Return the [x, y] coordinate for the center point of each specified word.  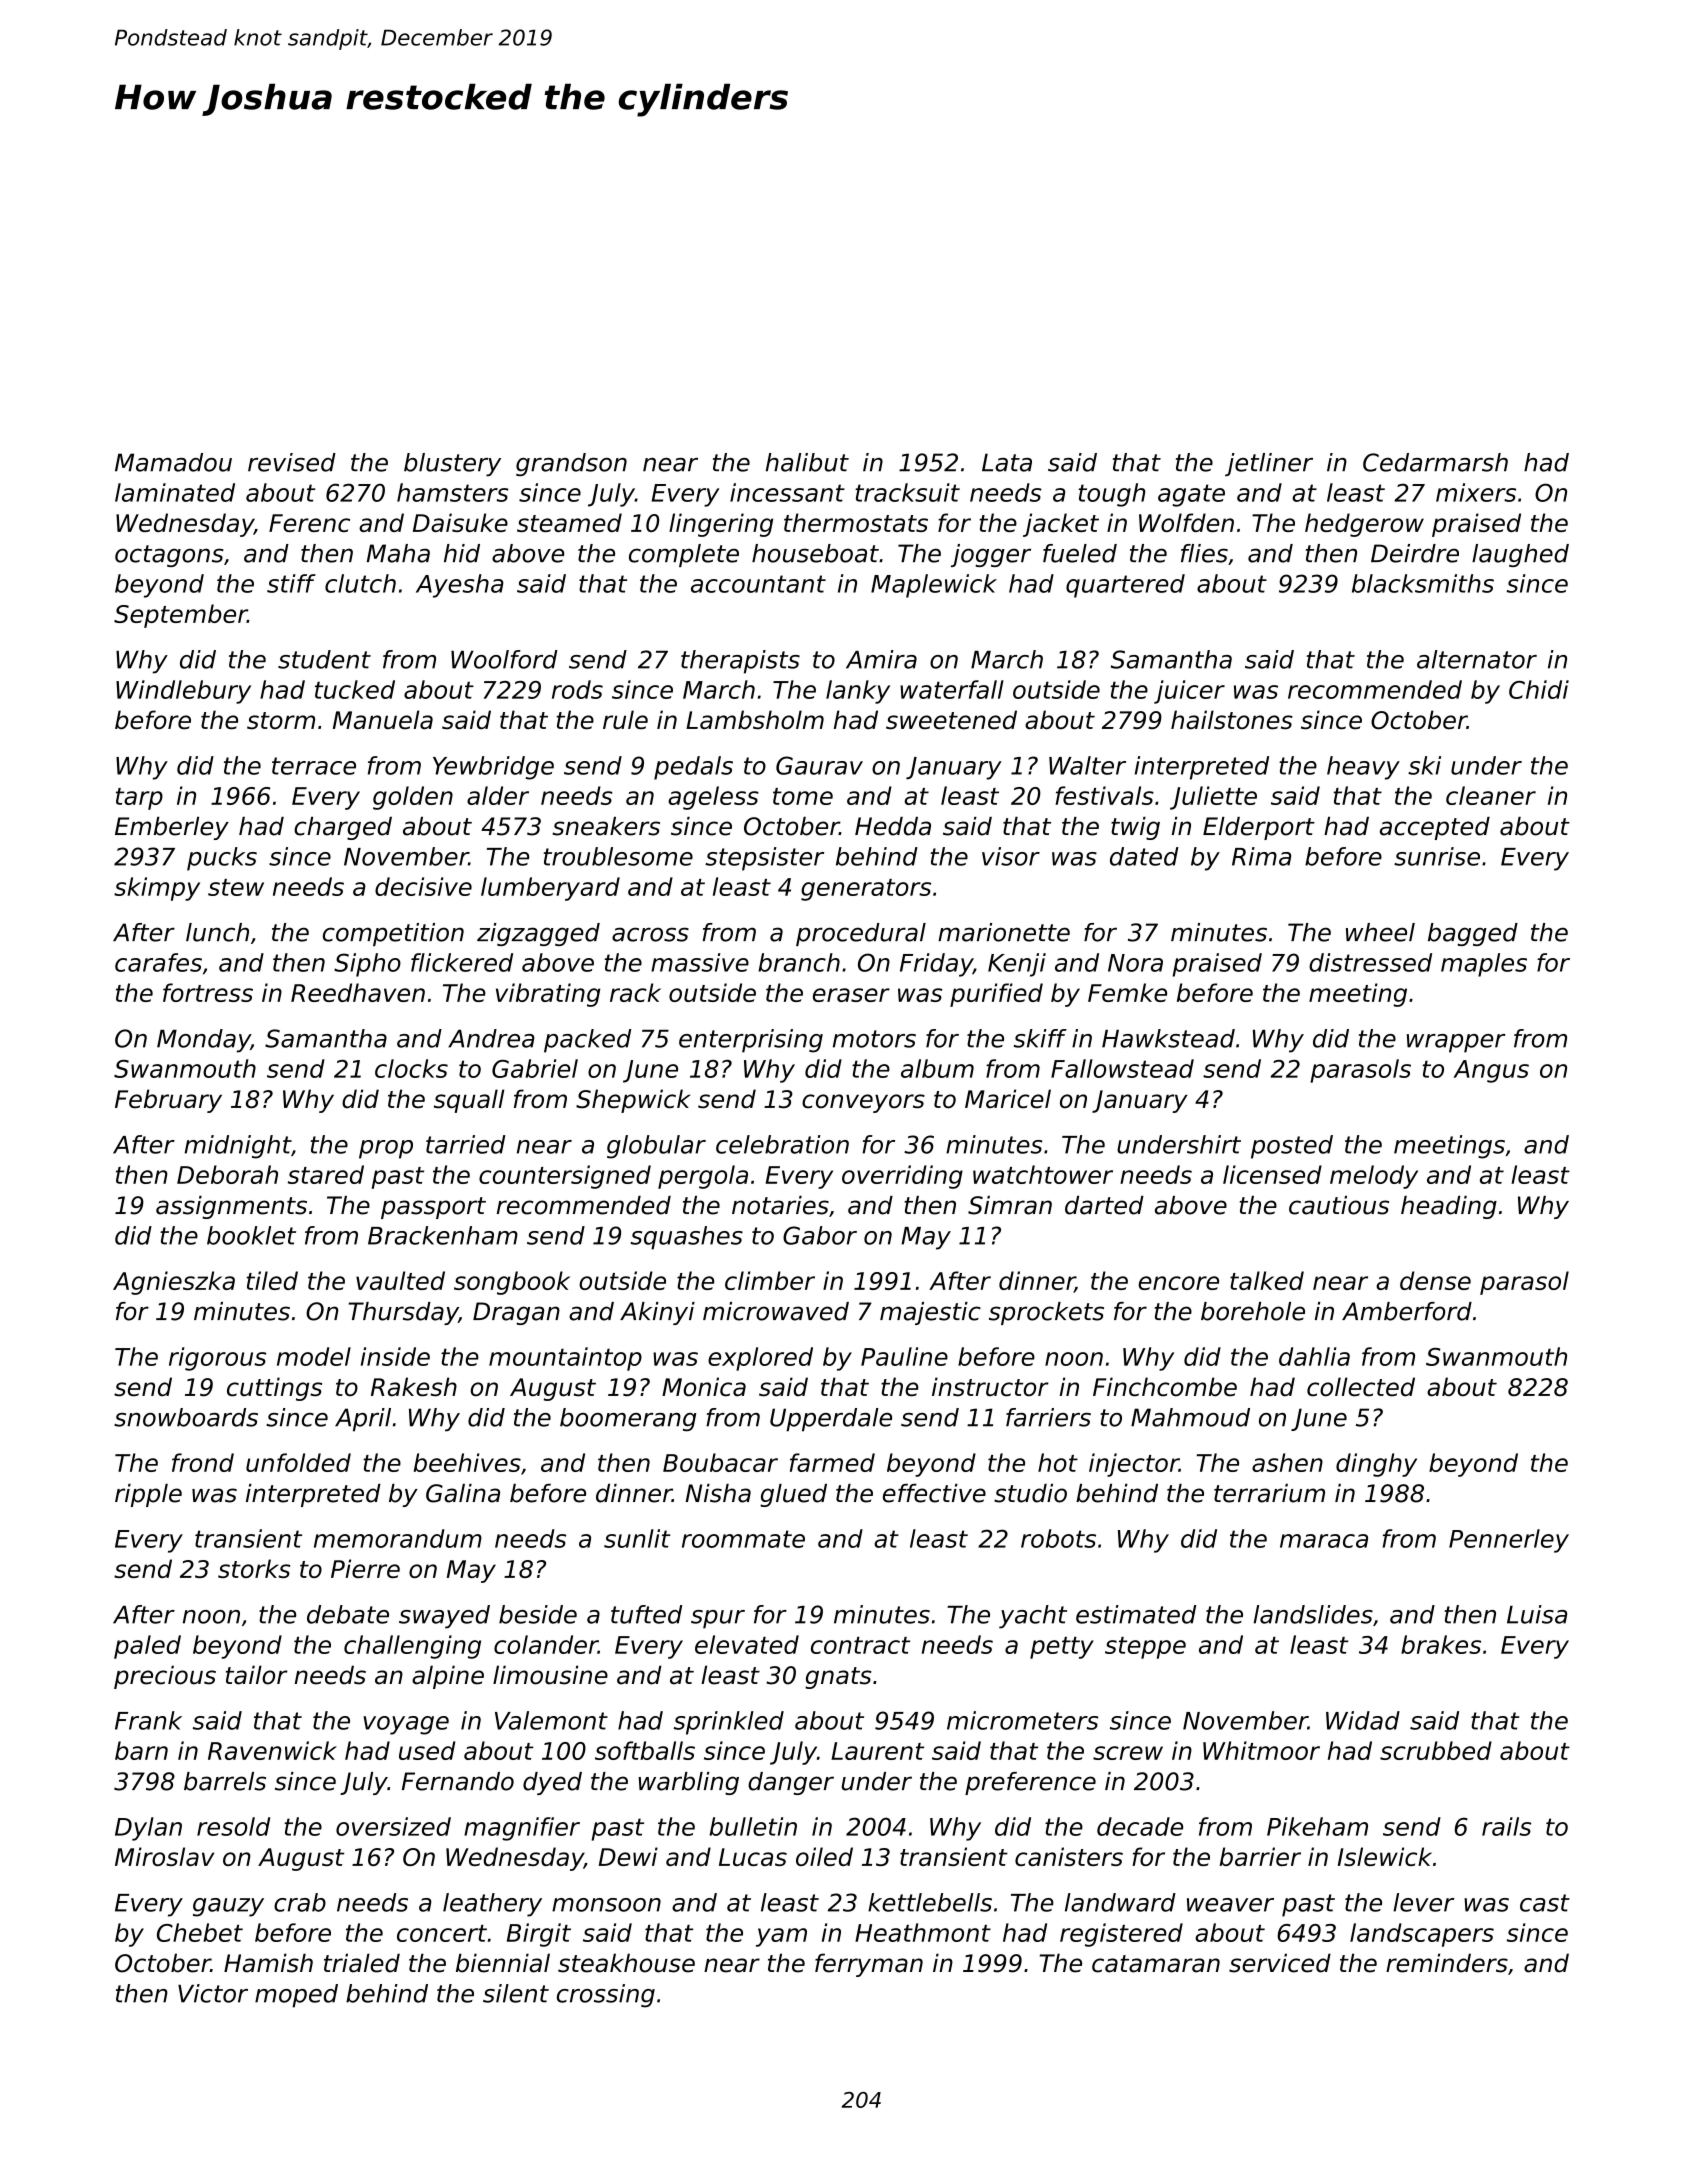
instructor [990, 1387]
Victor [213, 1993]
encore [1178, 1283]
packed [587, 1041]
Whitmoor [1261, 1750]
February [168, 1101]
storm [281, 721]
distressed [1370, 962]
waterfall [952, 689]
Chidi [1539, 689]
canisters [1069, 1856]
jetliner [1269, 464]
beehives [467, 1462]
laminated [175, 492]
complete [684, 555]
